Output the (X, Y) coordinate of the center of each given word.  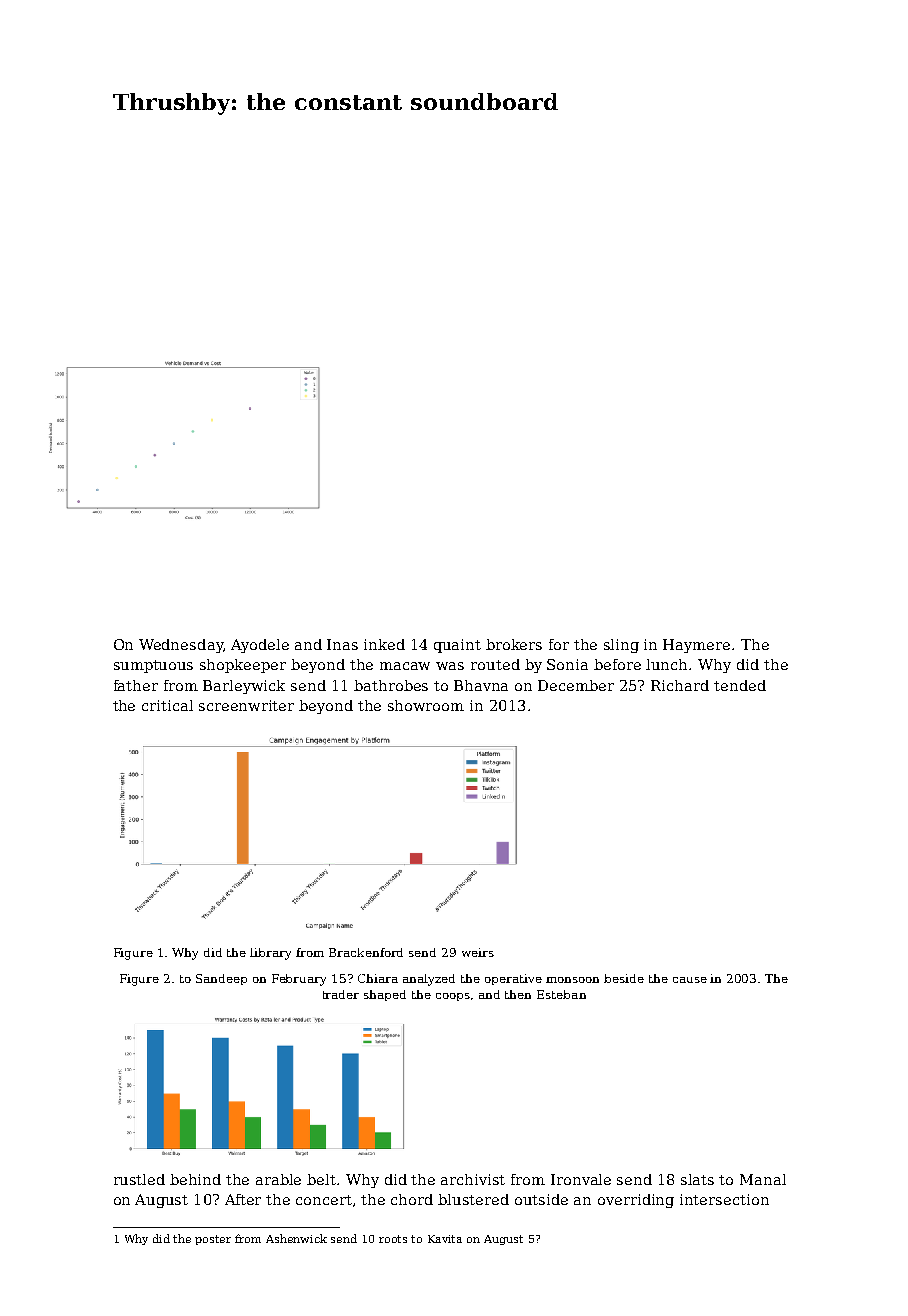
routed (495, 664)
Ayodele (260, 646)
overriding (636, 1201)
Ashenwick (296, 1238)
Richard (680, 685)
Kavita (445, 1239)
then (518, 994)
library (270, 954)
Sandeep (221, 979)
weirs (478, 952)
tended (740, 685)
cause (690, 980)
